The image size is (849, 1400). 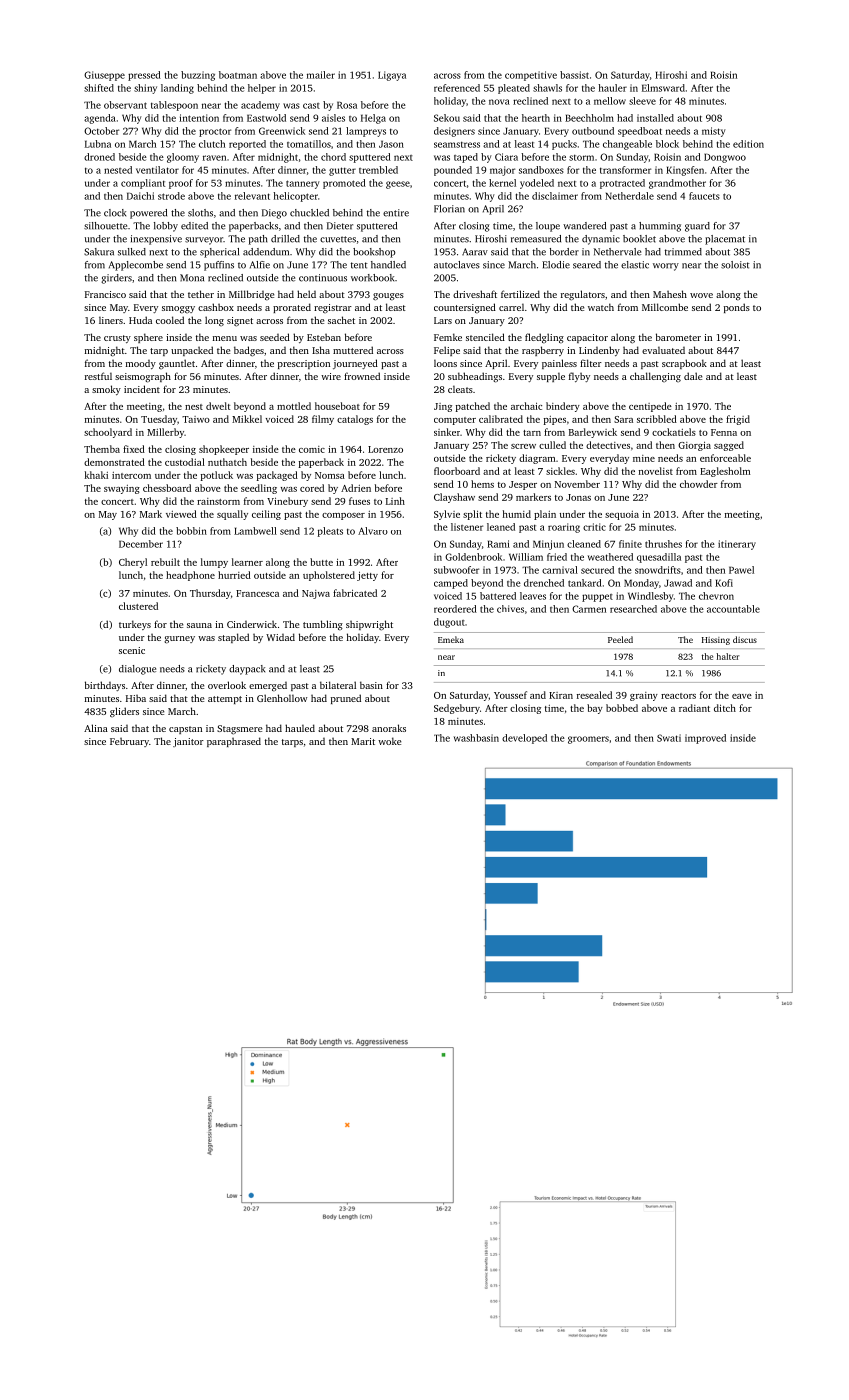 What do you see at coordinates (217, 476) in the screenshot?
I see `potluck` at bounding box center [217, 476].
